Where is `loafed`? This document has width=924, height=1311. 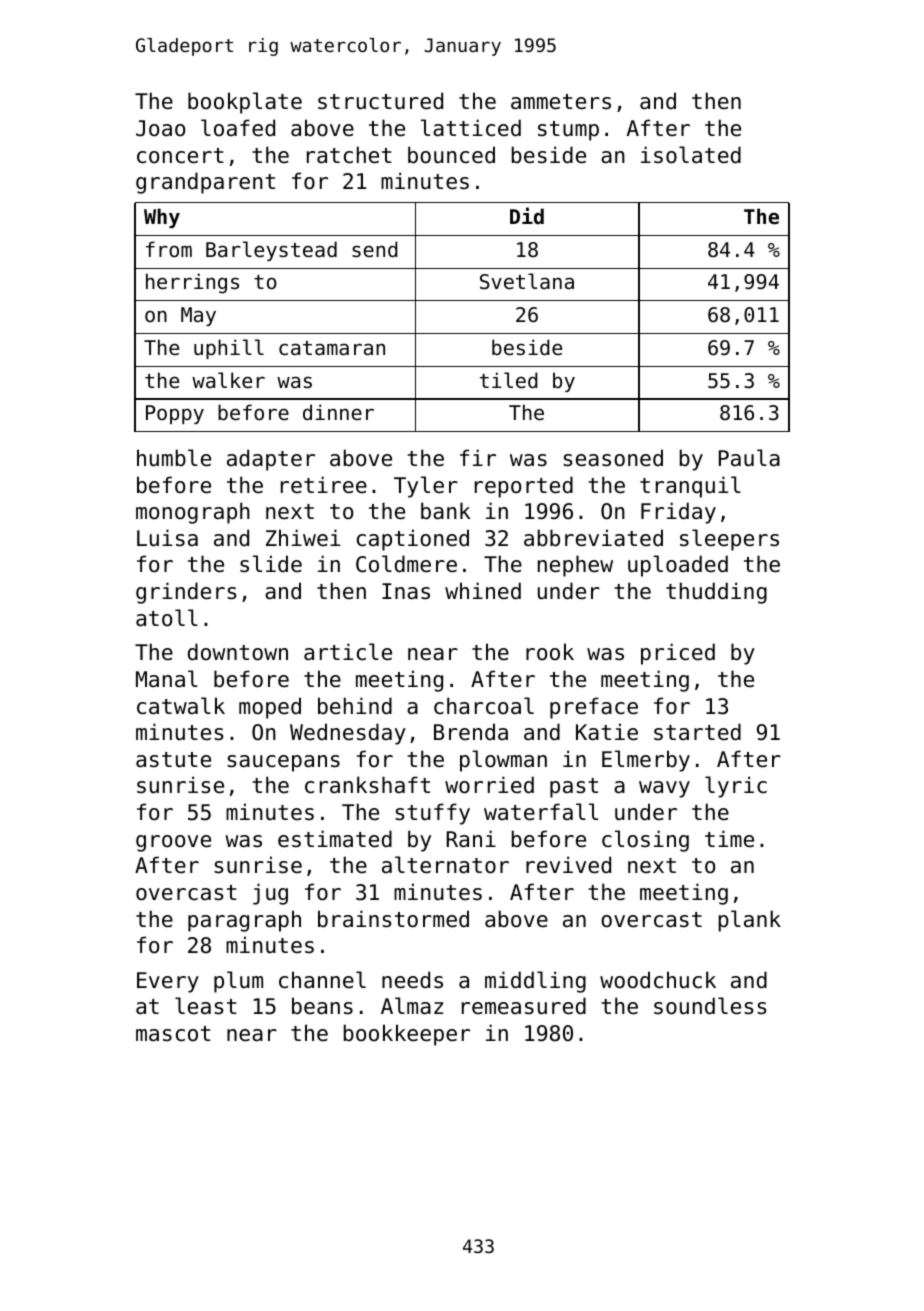 loafed is located at coordinates (238, 128).
